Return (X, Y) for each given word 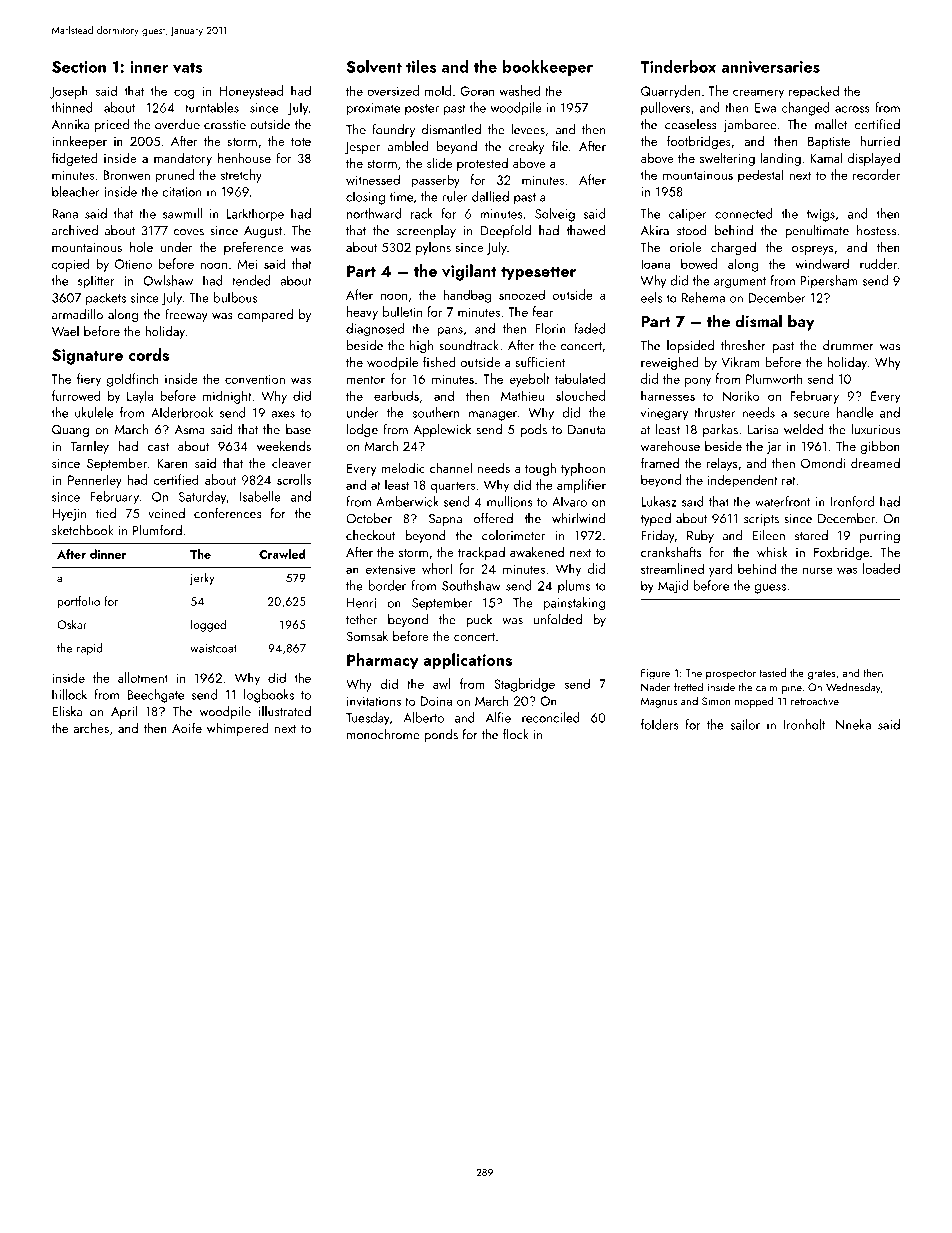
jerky (201, 579)
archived (75, 230)
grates (822, 675)
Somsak (367, 636)
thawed (585, 230)
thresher (743, 345)
